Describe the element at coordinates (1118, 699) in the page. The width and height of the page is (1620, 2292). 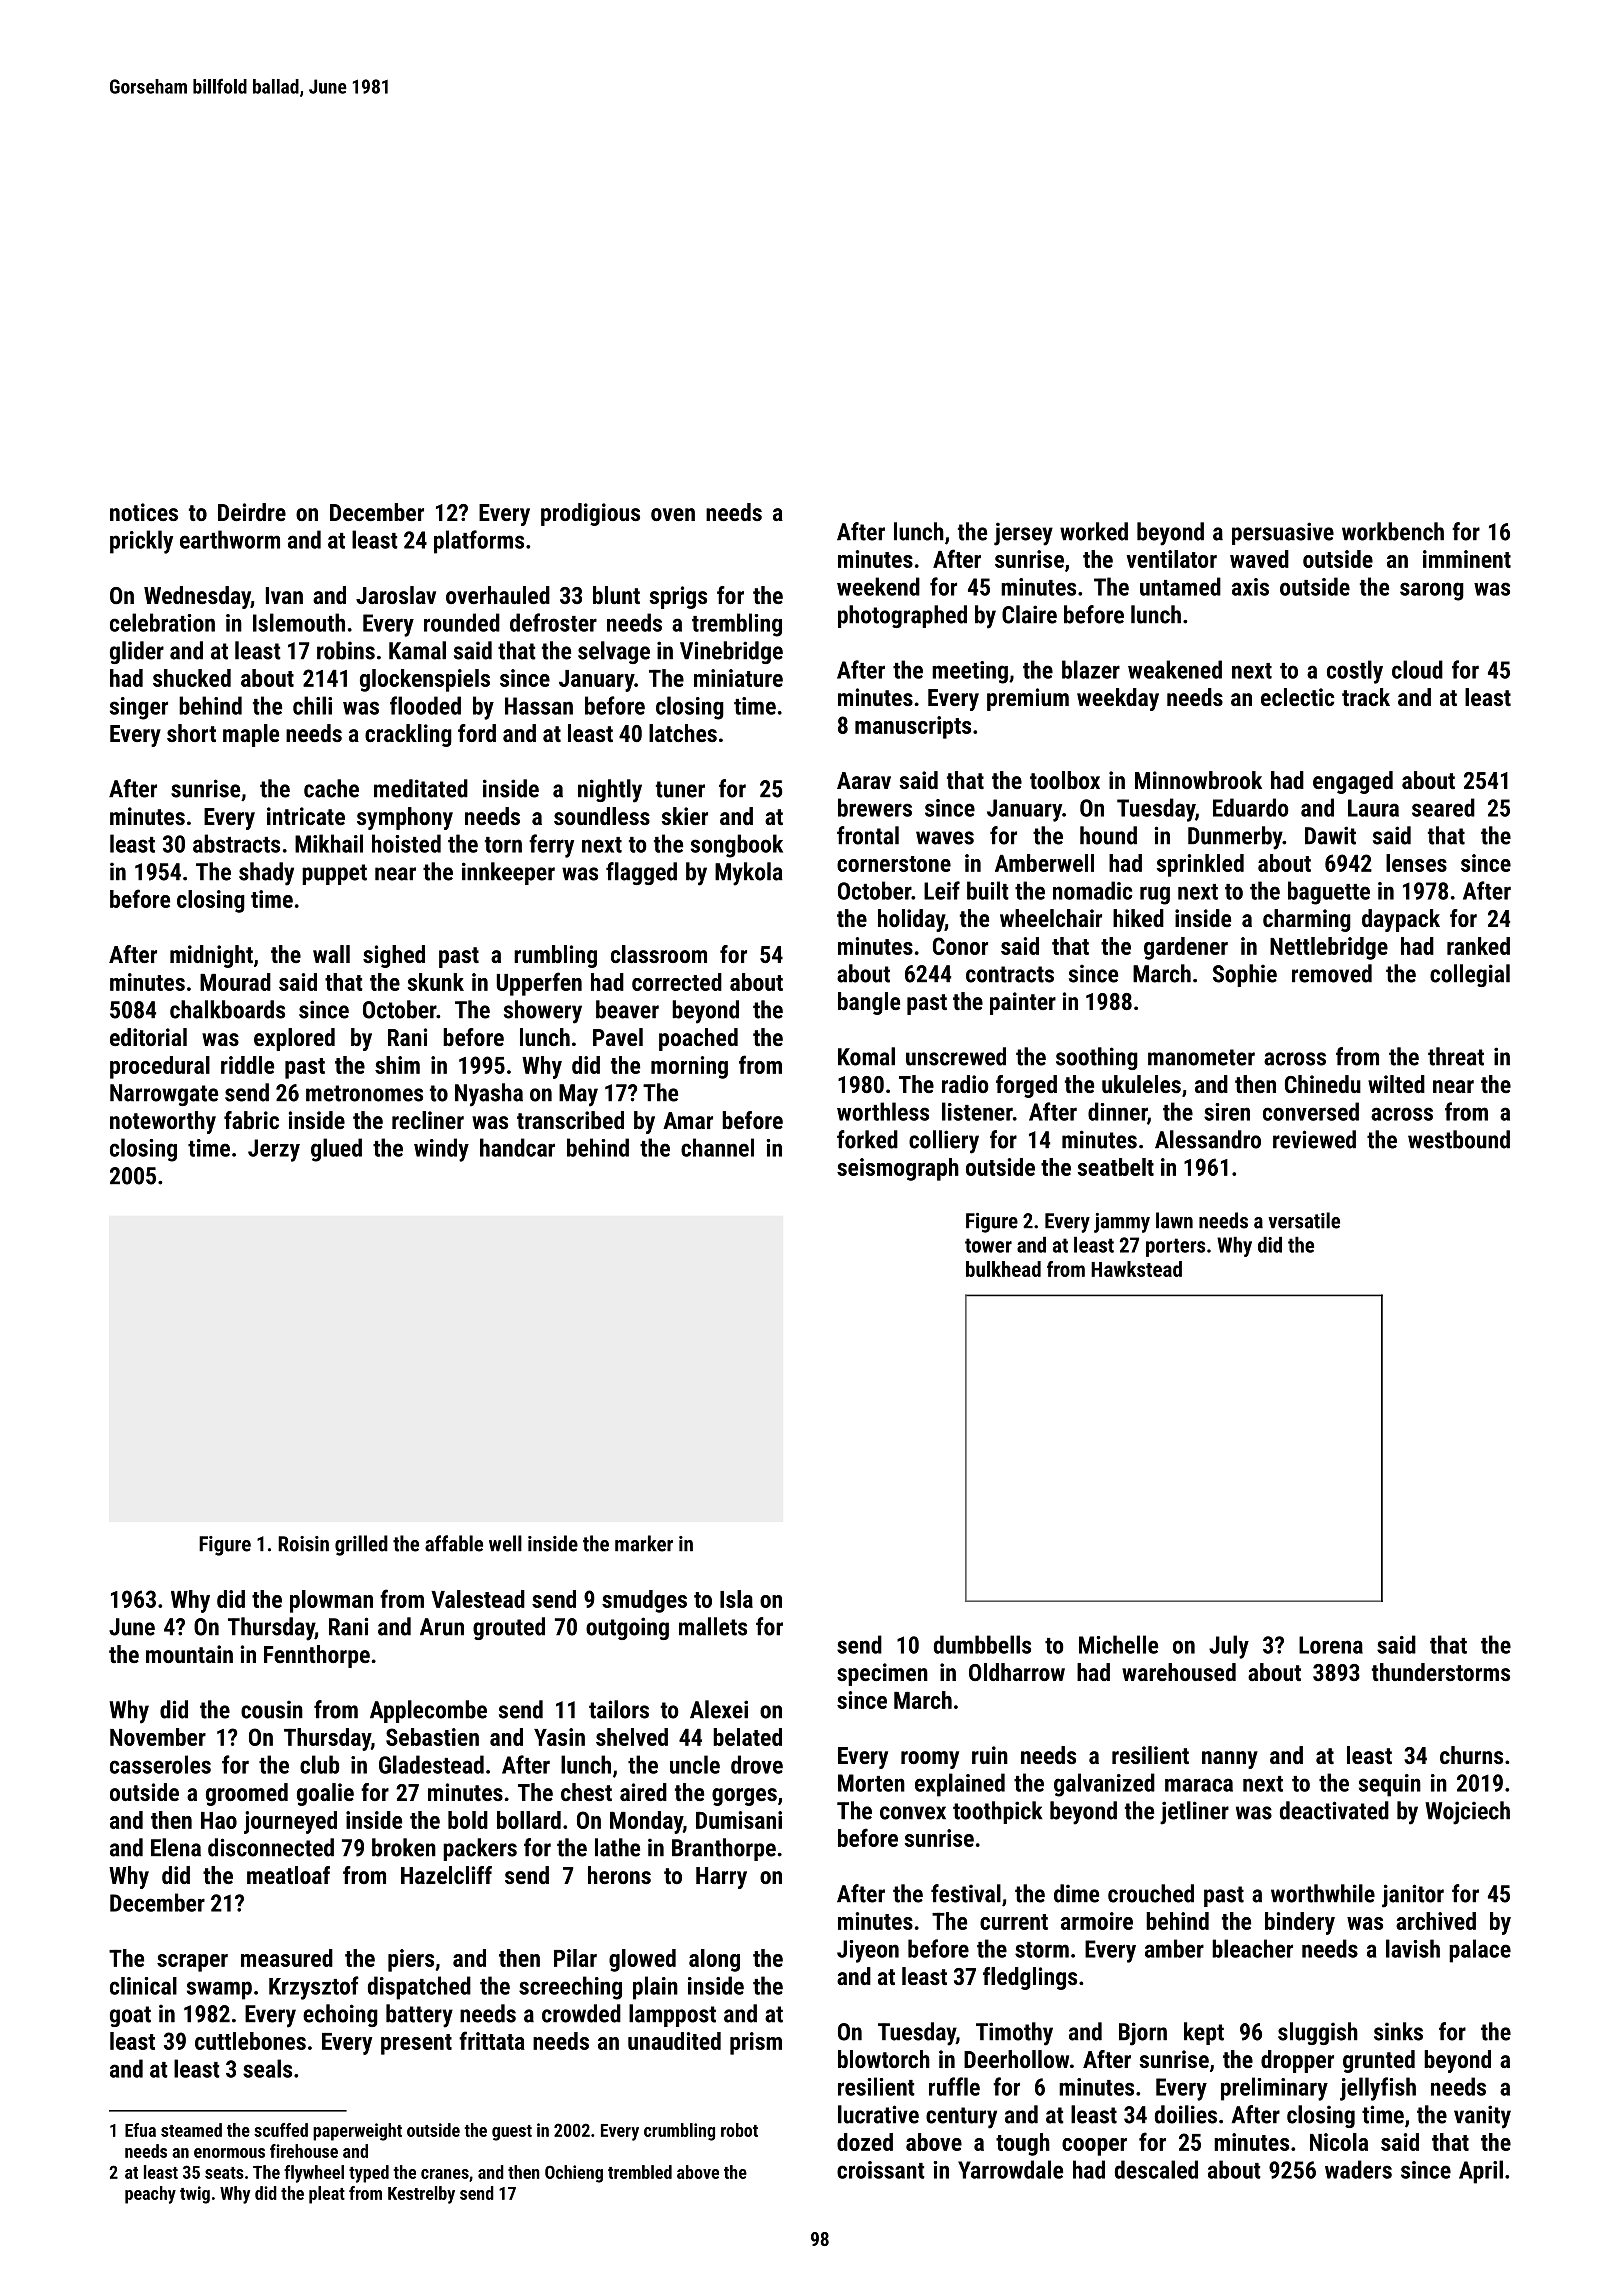
I see `weekday` at that location.
